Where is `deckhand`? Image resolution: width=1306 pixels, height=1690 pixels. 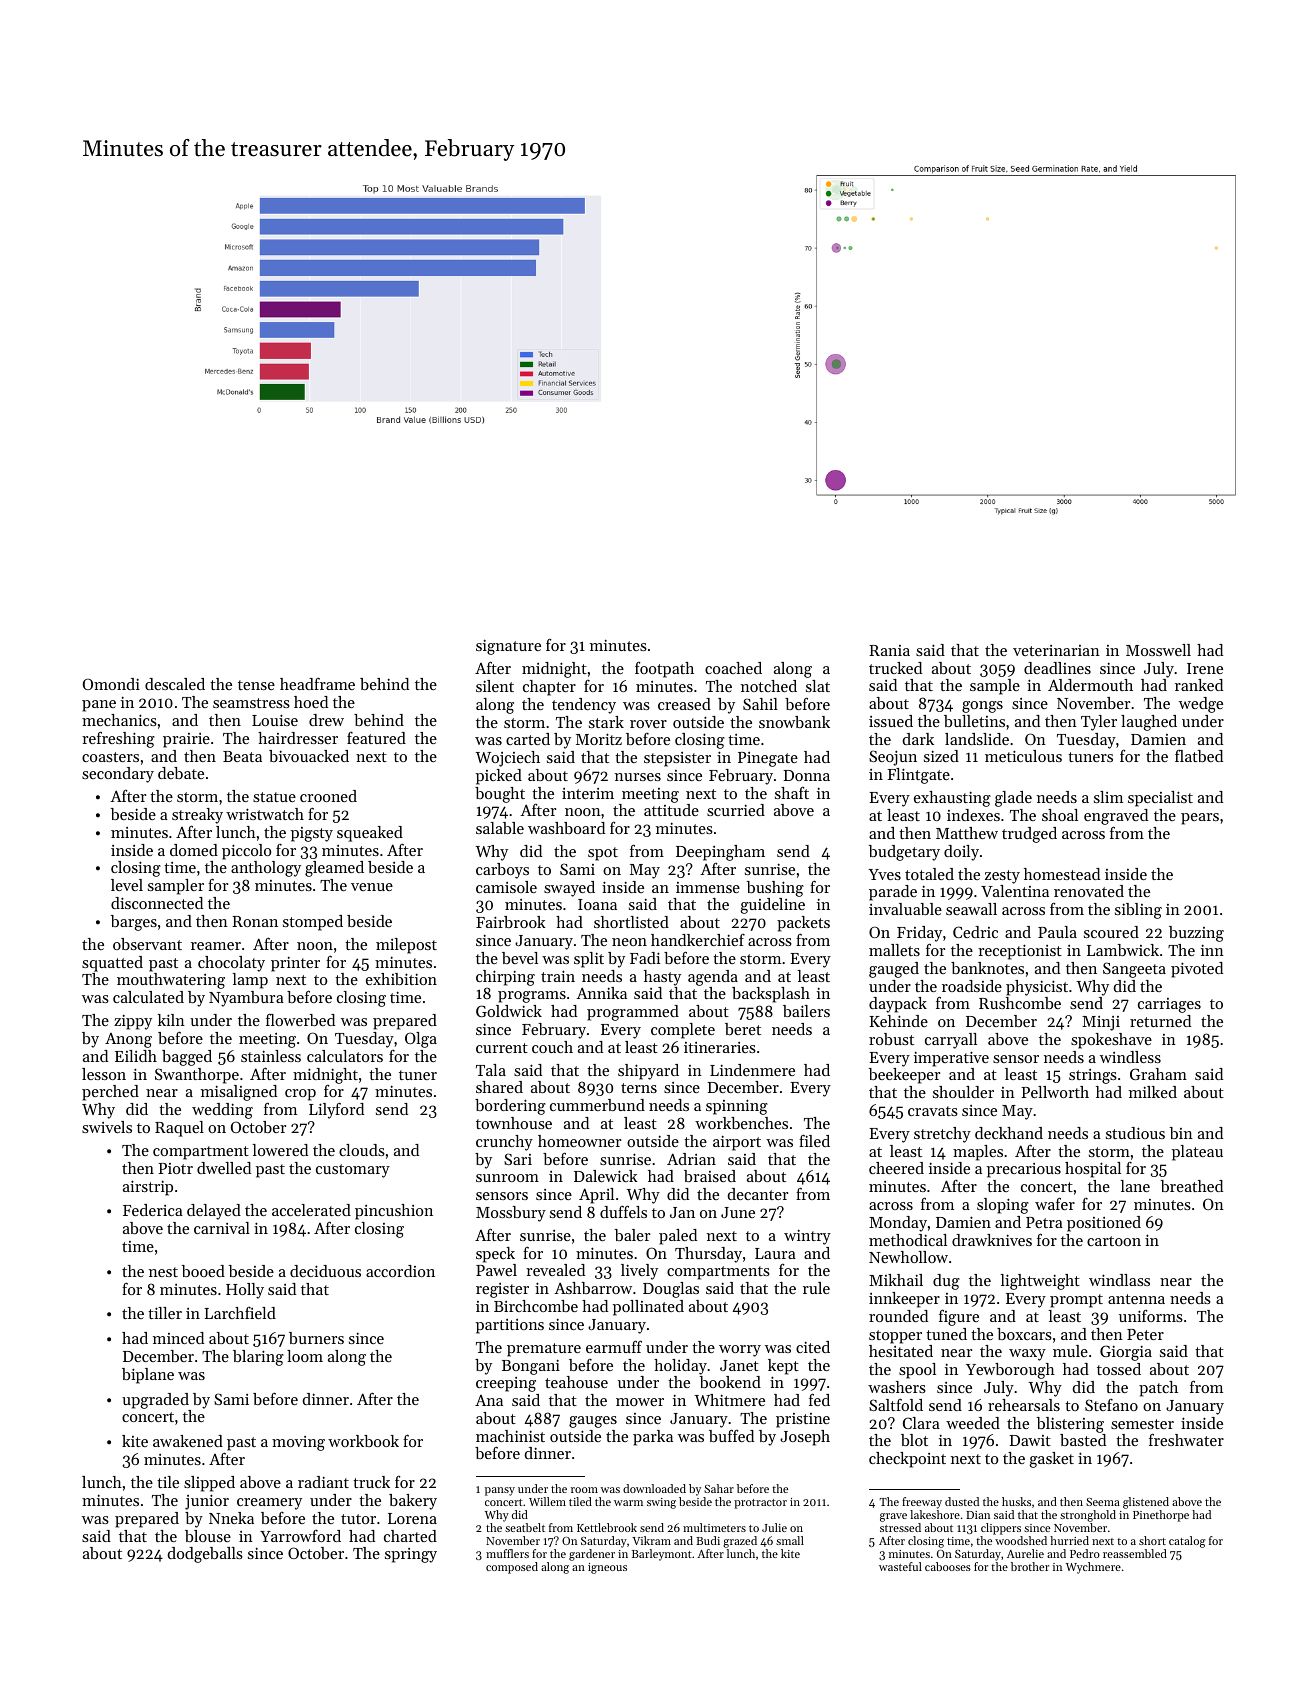
deckhand is located at coordinates (1009, 1133).
